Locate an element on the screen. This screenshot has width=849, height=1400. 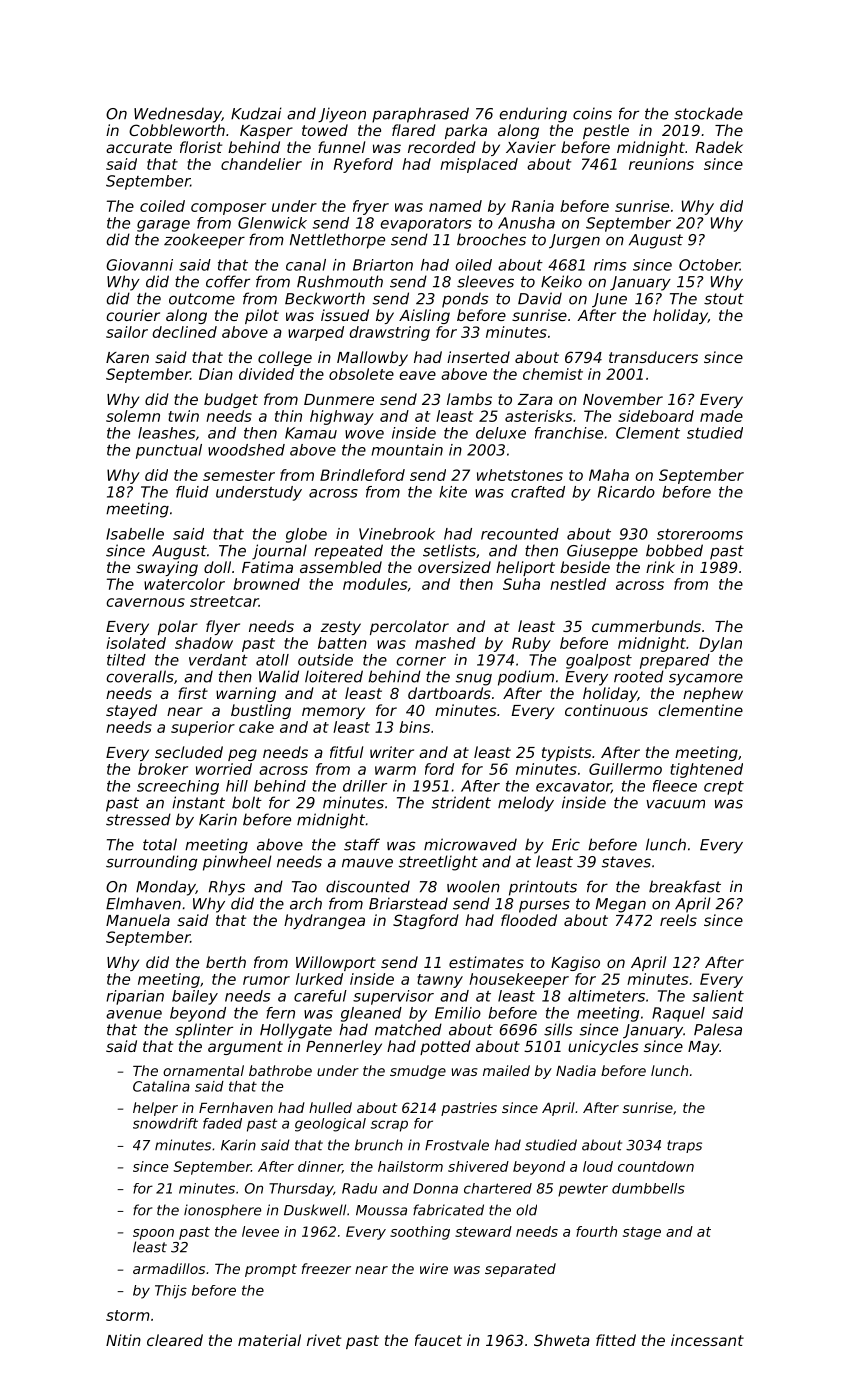
staff is located at coordinates (362, 844).
